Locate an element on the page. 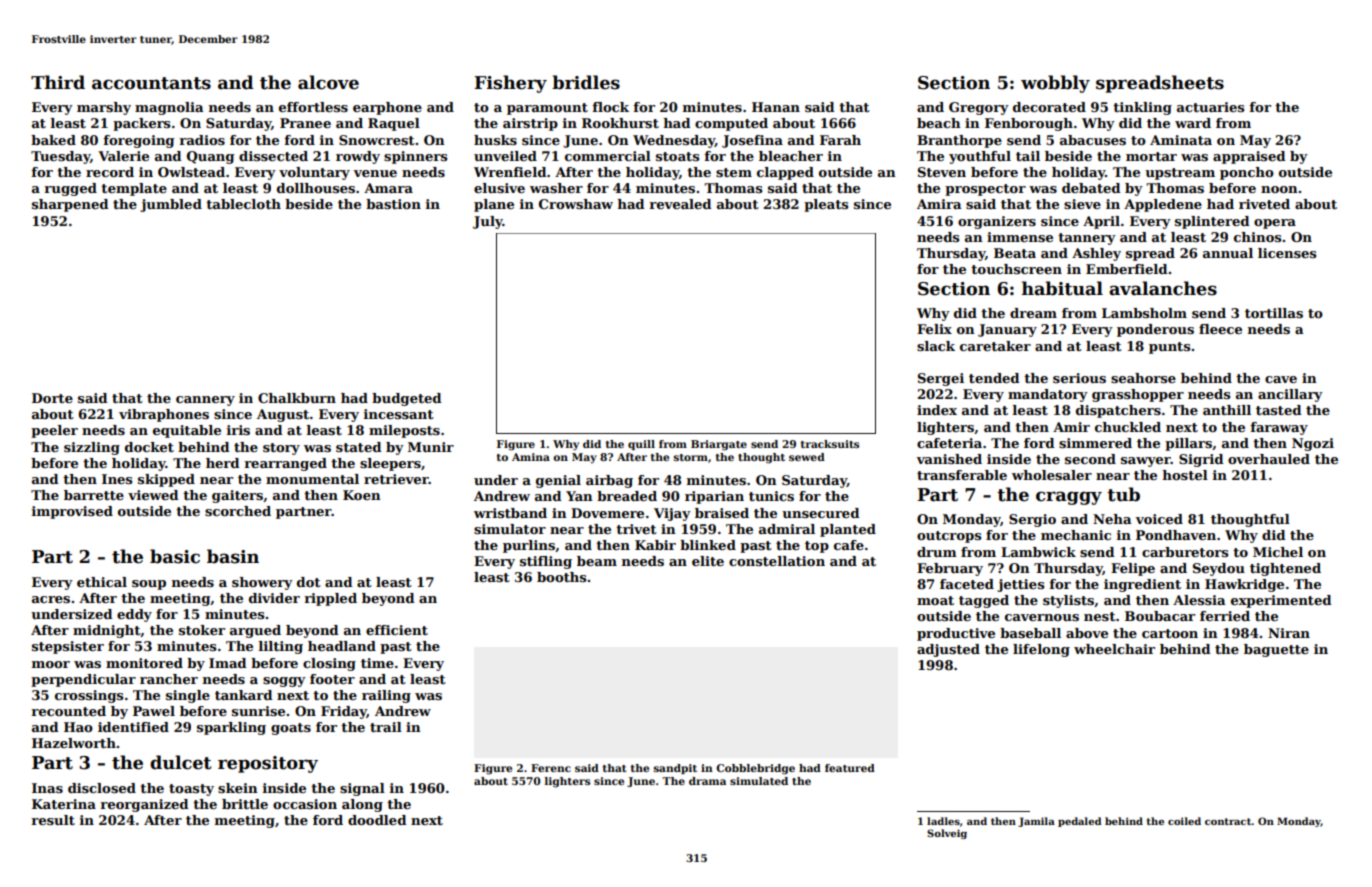  Ferenc is located at coordinates (551, 768).
